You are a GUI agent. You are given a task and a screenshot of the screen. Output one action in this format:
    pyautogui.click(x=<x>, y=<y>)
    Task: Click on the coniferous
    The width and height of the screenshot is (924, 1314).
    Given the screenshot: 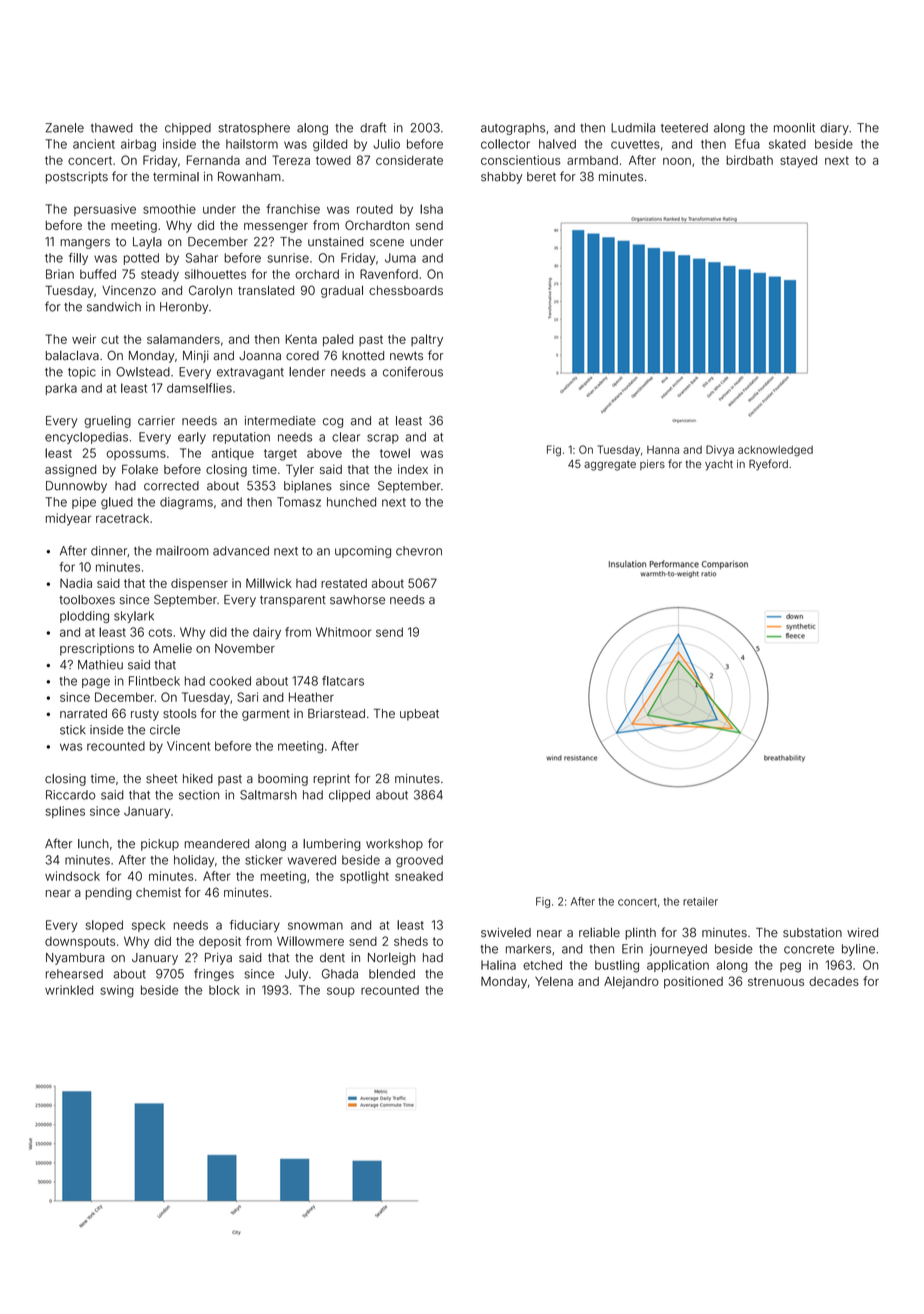 What is the action you would take?
    pyautogui.click(x=413, y=371)
